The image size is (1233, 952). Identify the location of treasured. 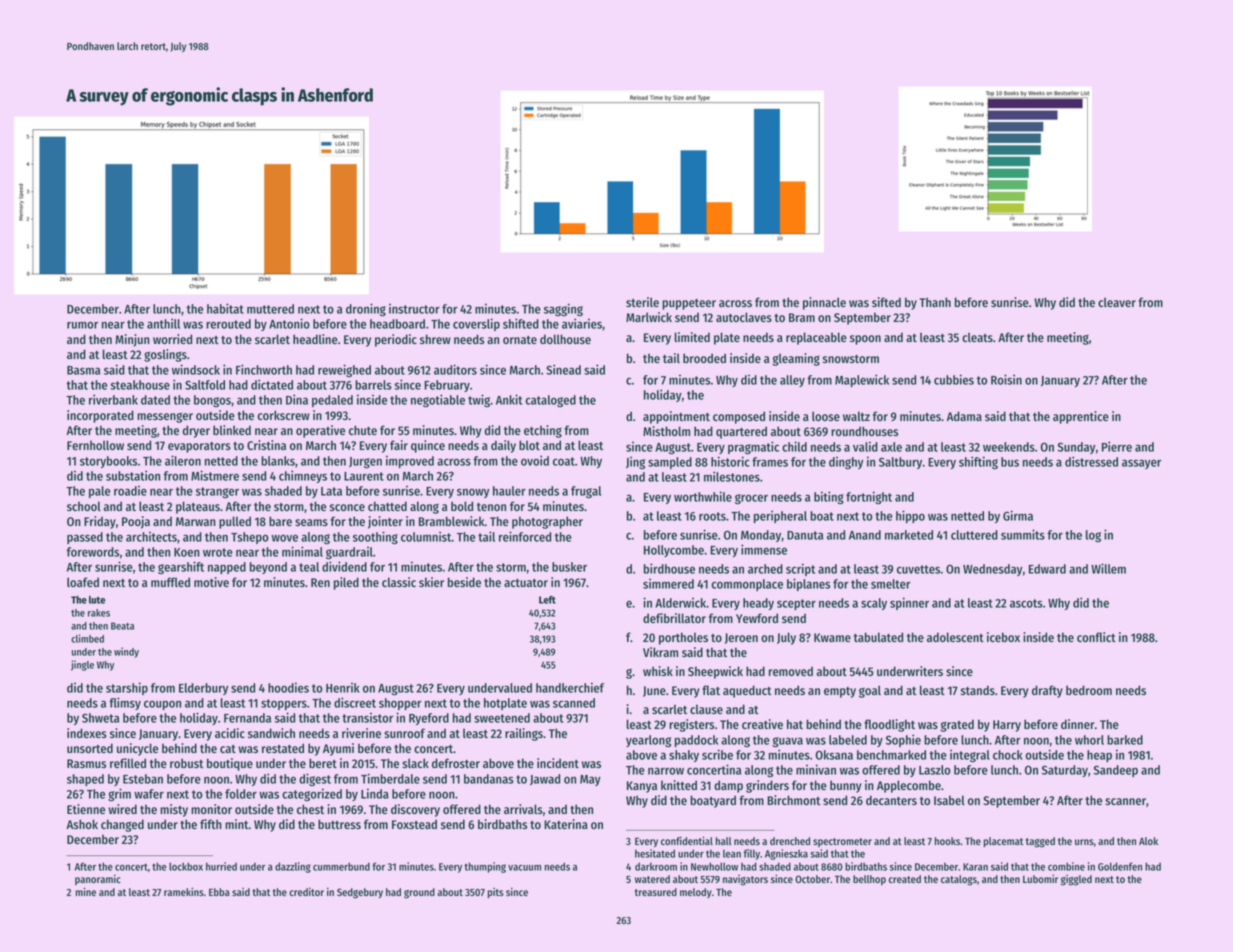
(656, 892).
